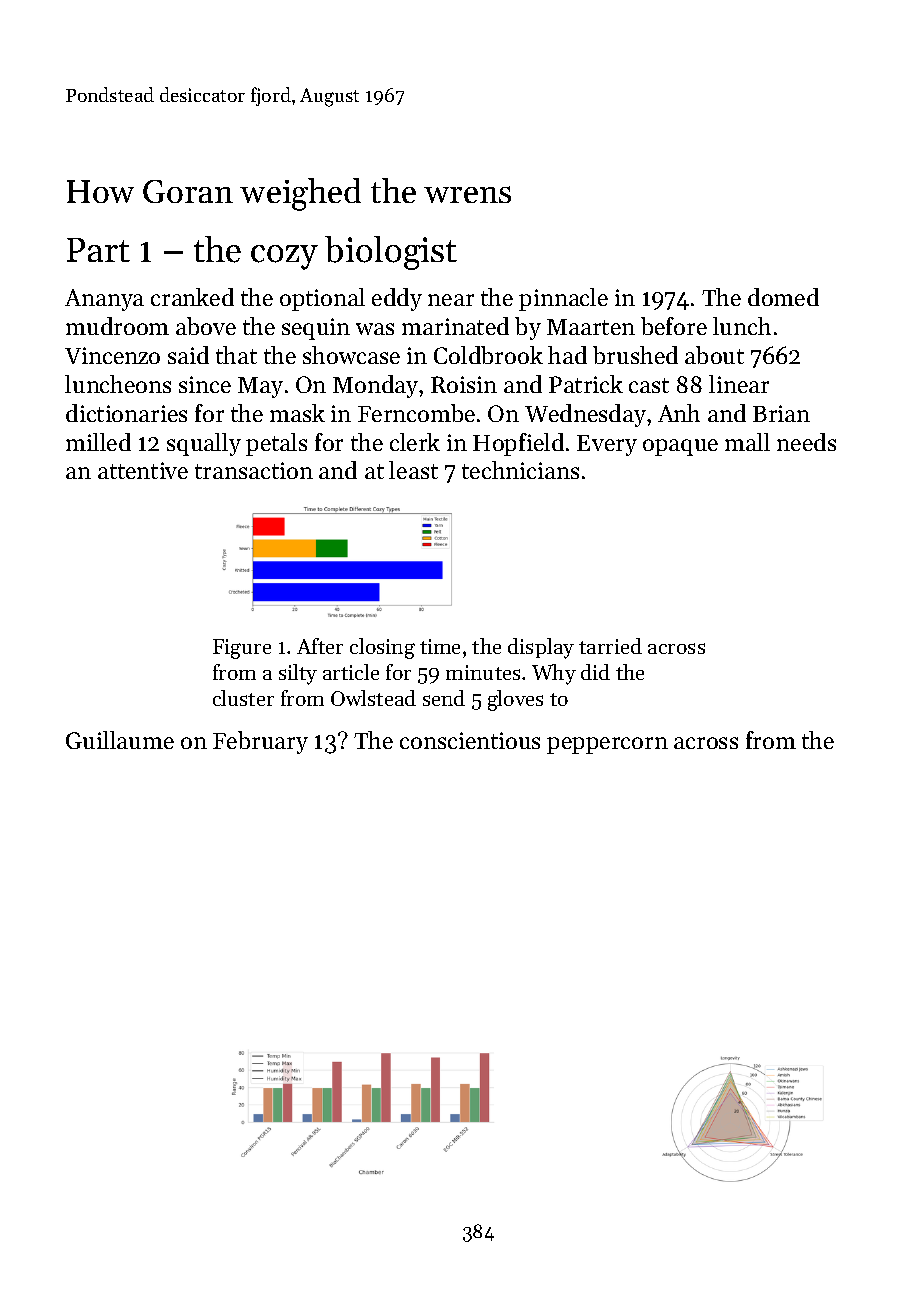 Image resolution: width=924 pixels, height=1311 pixels. Describe the element at coordinates (143, 470) in the document. I see `attentive` at that location.
